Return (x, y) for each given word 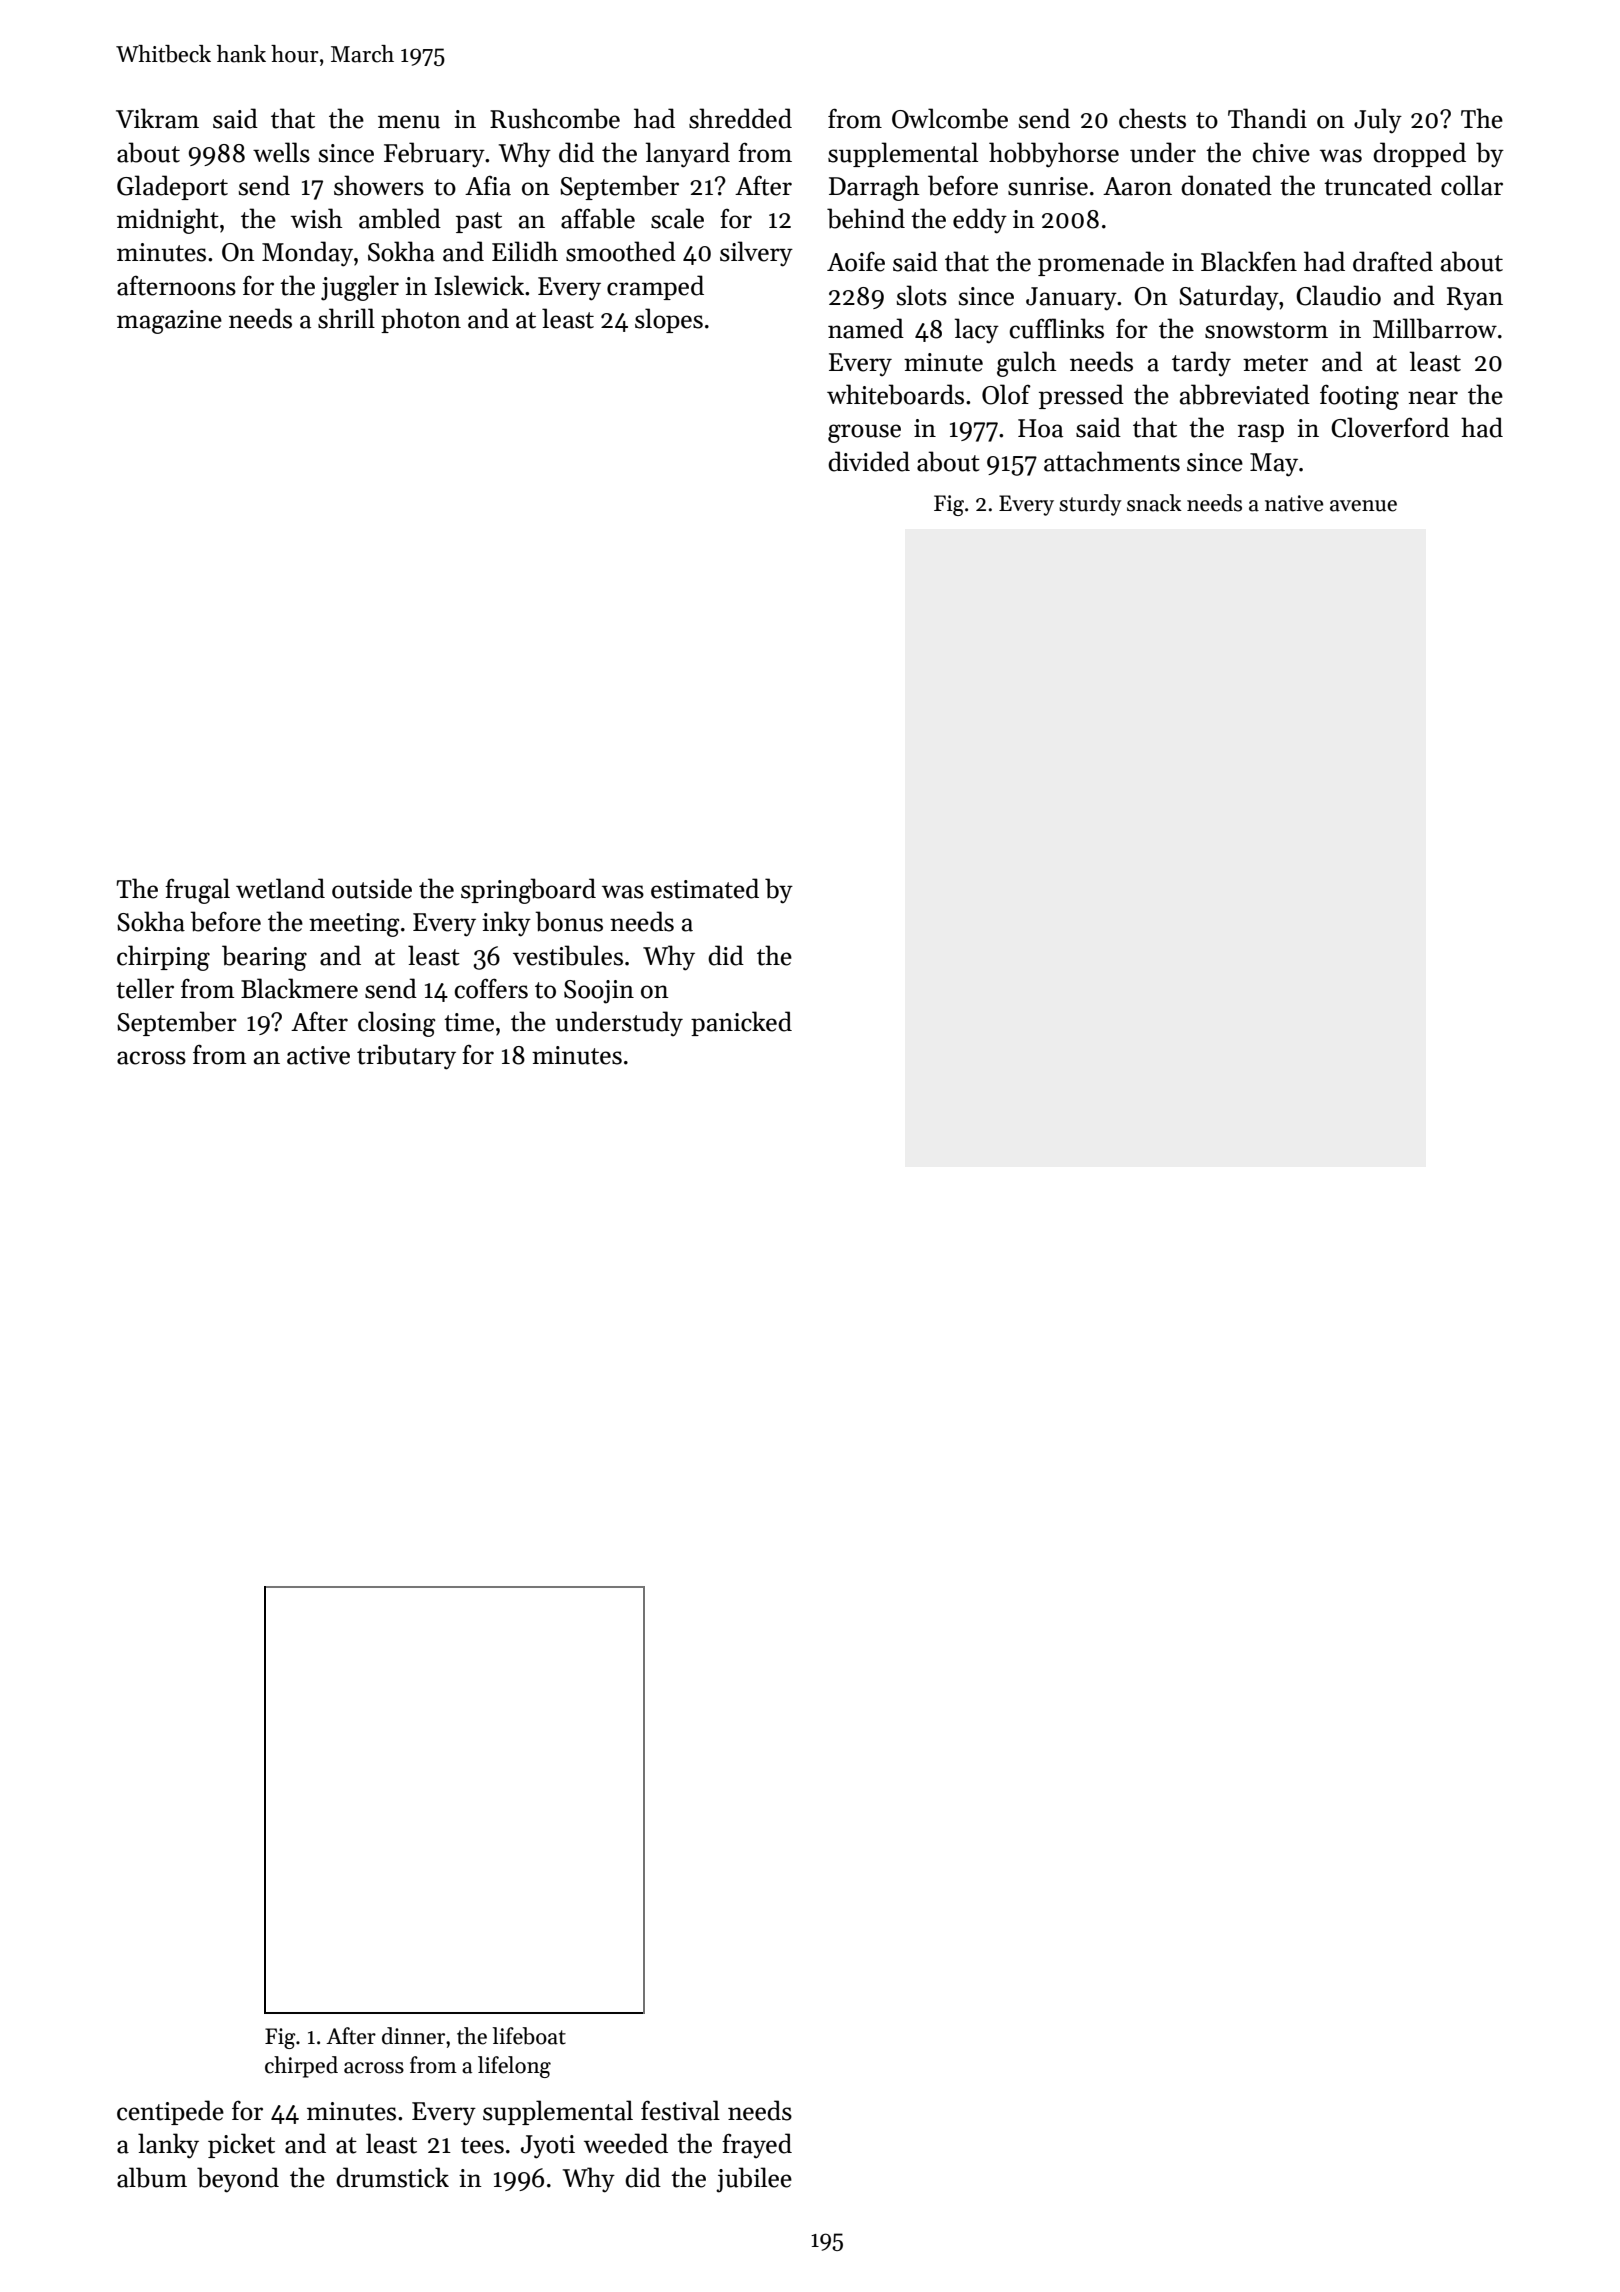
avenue (1363, 506)
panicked (741, 1023)
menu (409, 122)
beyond (238, 2180)
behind (866, 218)
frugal (197, 891)
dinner (413, 2036)
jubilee (754, 2180)
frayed (757, 2145)
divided (869, 461)
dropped (1419, 154)
